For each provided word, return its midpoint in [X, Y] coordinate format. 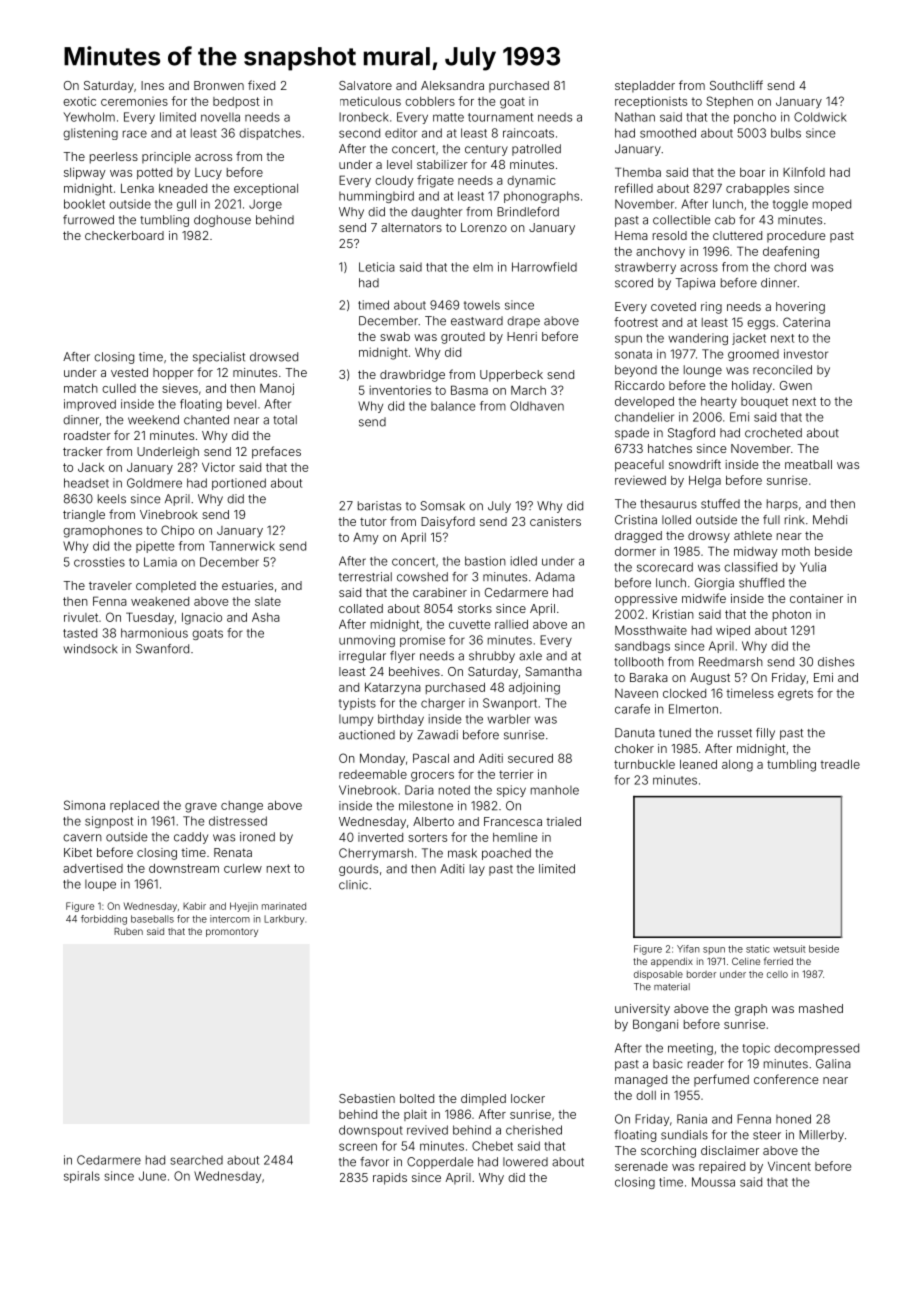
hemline [515, 837]
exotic [79, 101]
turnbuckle [644, 764]
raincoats [528, 133]
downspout [371, 1131]
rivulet [81, 617]
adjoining [534, 688]
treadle [840, 764]
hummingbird [376, 197]
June [152, 1176]
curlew [243, 868]
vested [129, 372]
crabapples [757, 189]
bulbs [786, 133]
